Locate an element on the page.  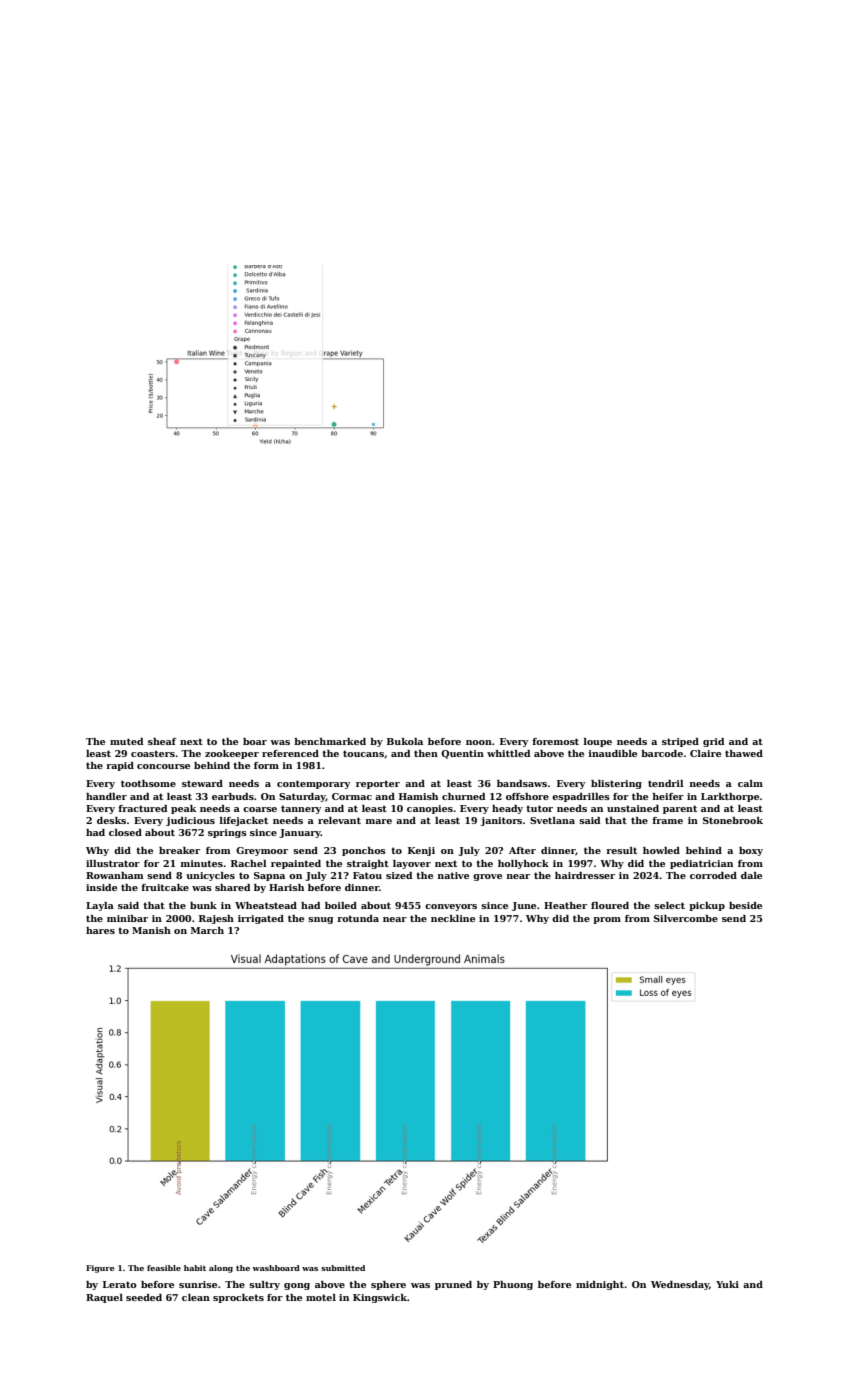
Larkthorpe is located at coordinates (730, 797).
